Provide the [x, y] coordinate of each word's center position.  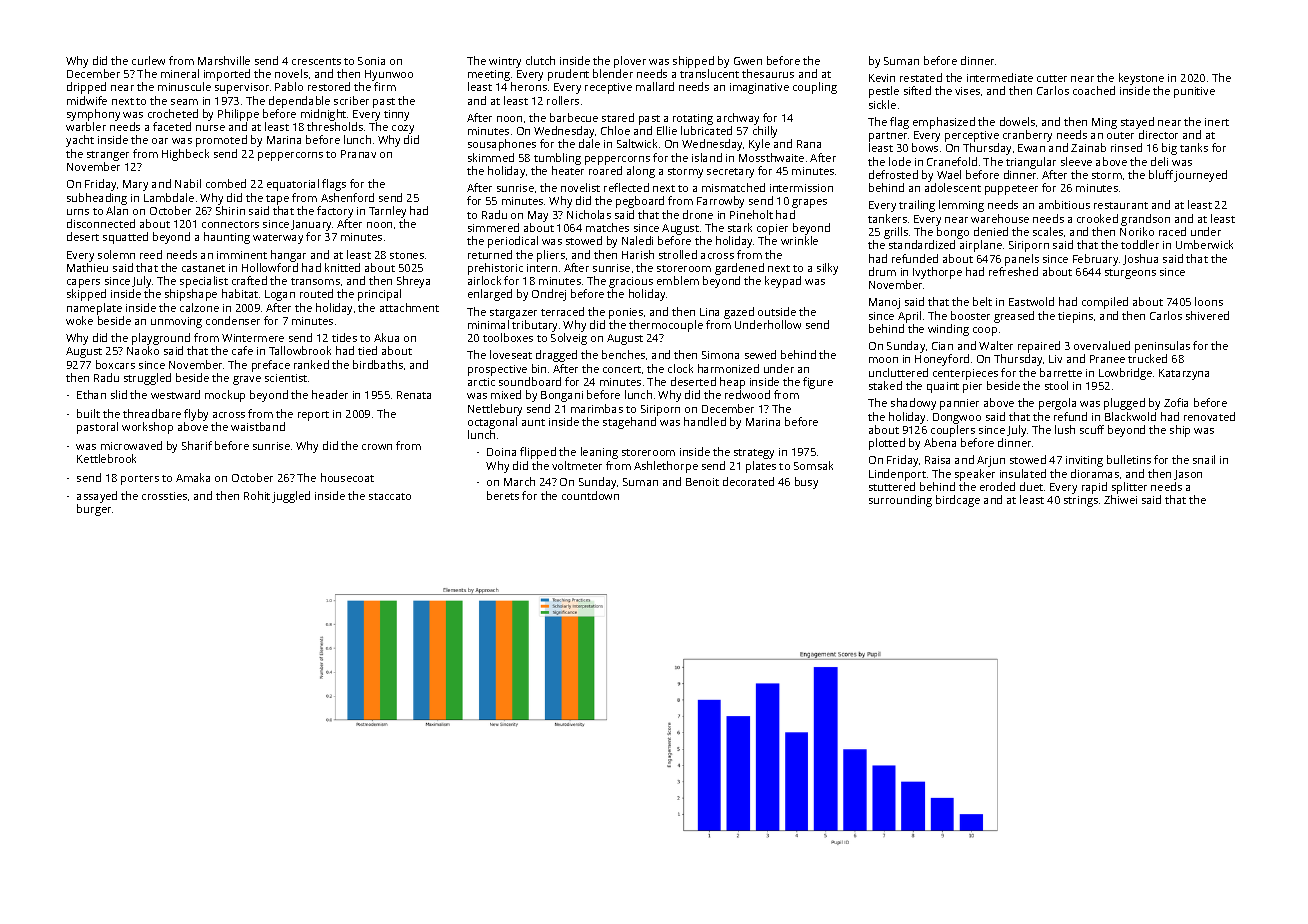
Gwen [748, 61]
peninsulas [1162, 347]
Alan [117, 210]
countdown [590, 495]
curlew [148, 60]
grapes [809, 203]
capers [83, 283]
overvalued [1102, 345]
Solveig [569, 339]
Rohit [257, 495]
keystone [1141, 79]
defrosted [893, 174]
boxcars [115, 364]
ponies [626, 313]
